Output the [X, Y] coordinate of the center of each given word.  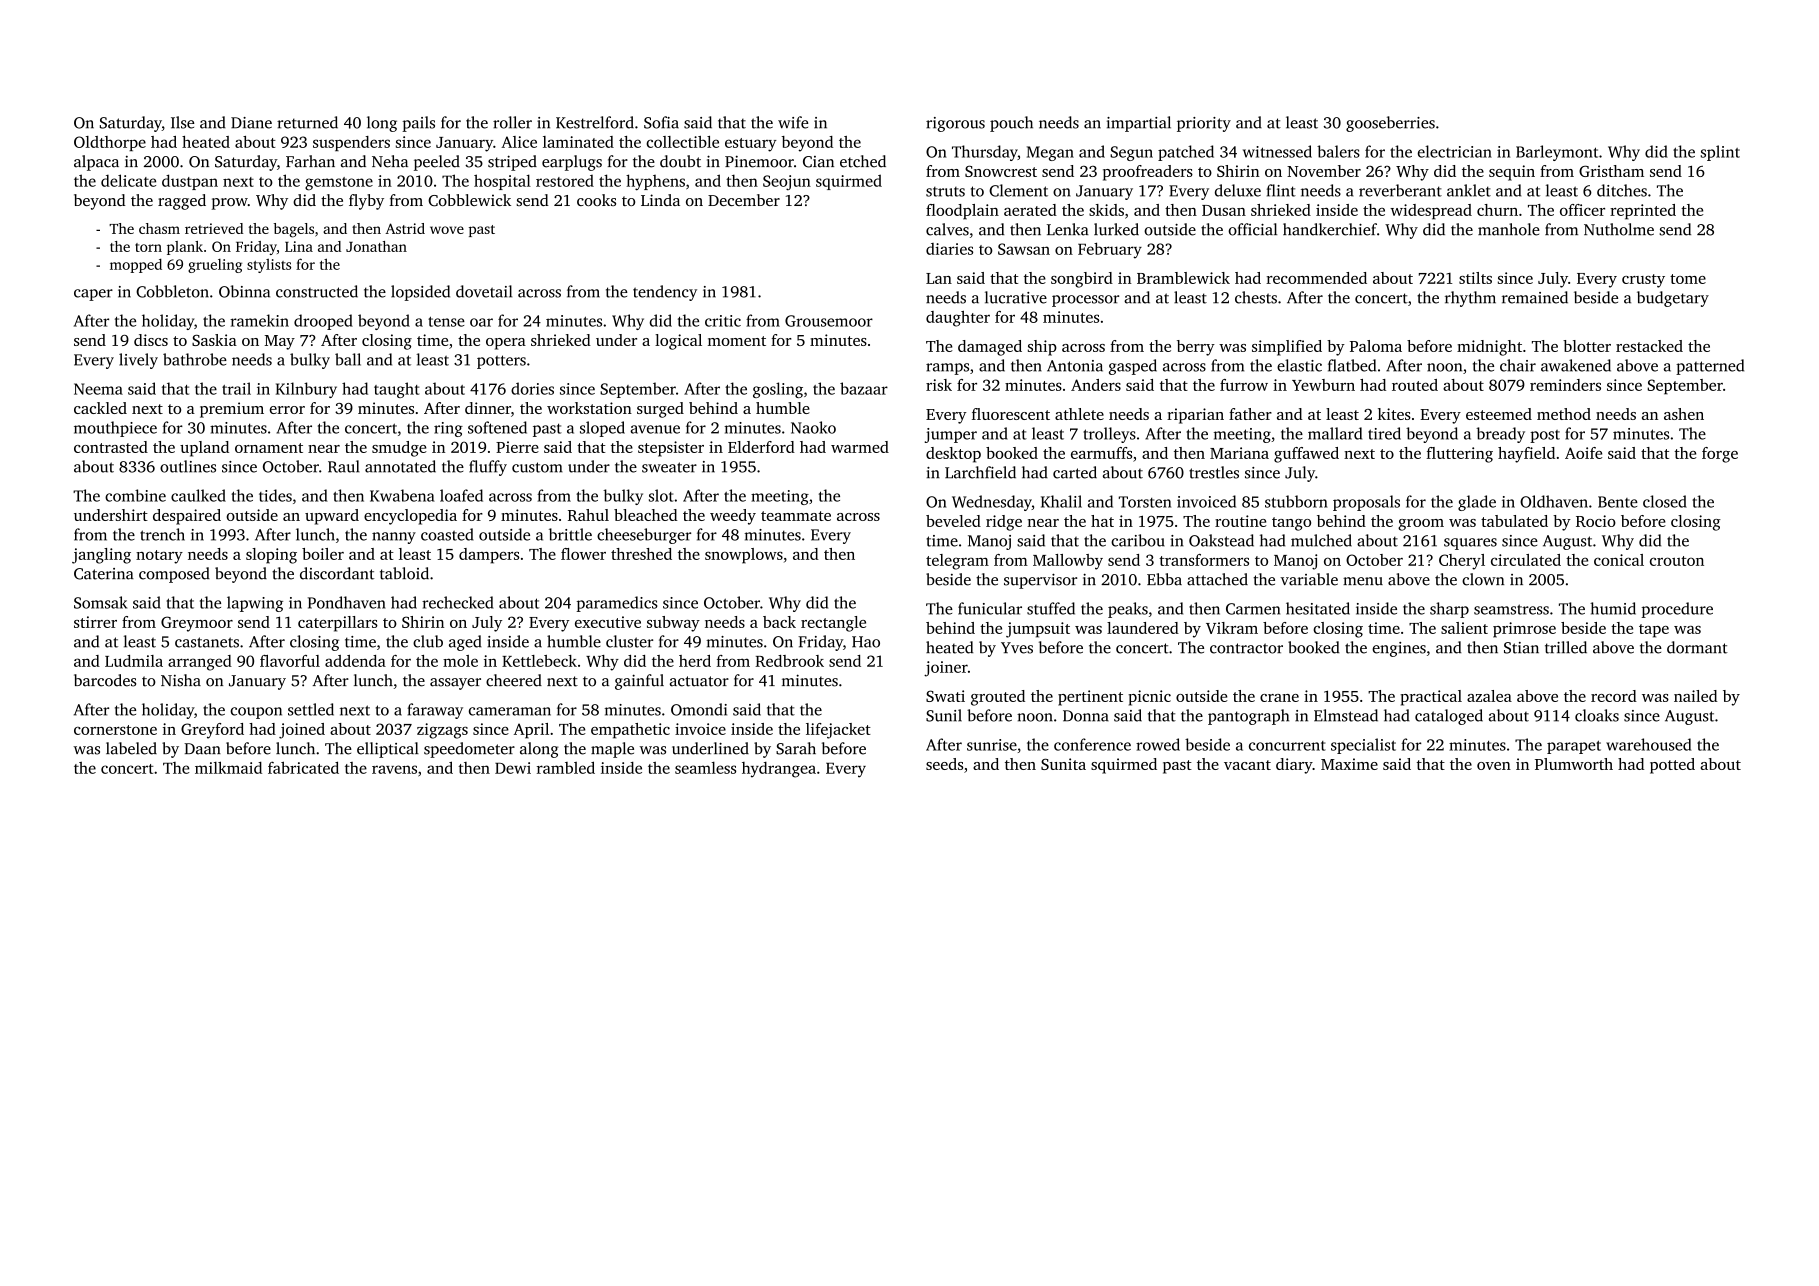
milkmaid [228, 767]
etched [863, 161]
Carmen [1253, 609]
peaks [1128, 610]
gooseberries [1390, 124]
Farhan [310, 161]
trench [162, 534]
